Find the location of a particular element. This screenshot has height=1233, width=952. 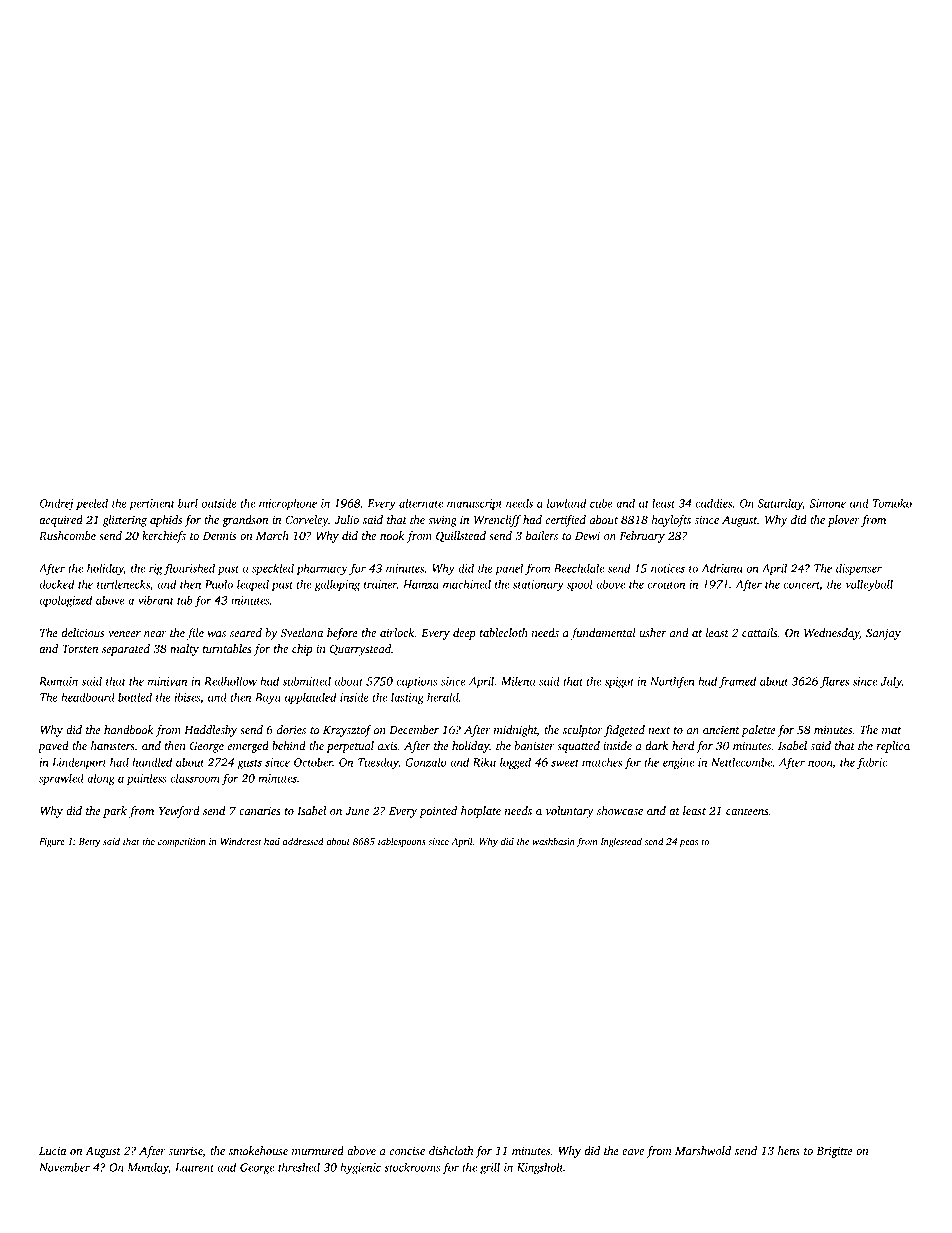

gusts is located at coordinates (249, 764).
